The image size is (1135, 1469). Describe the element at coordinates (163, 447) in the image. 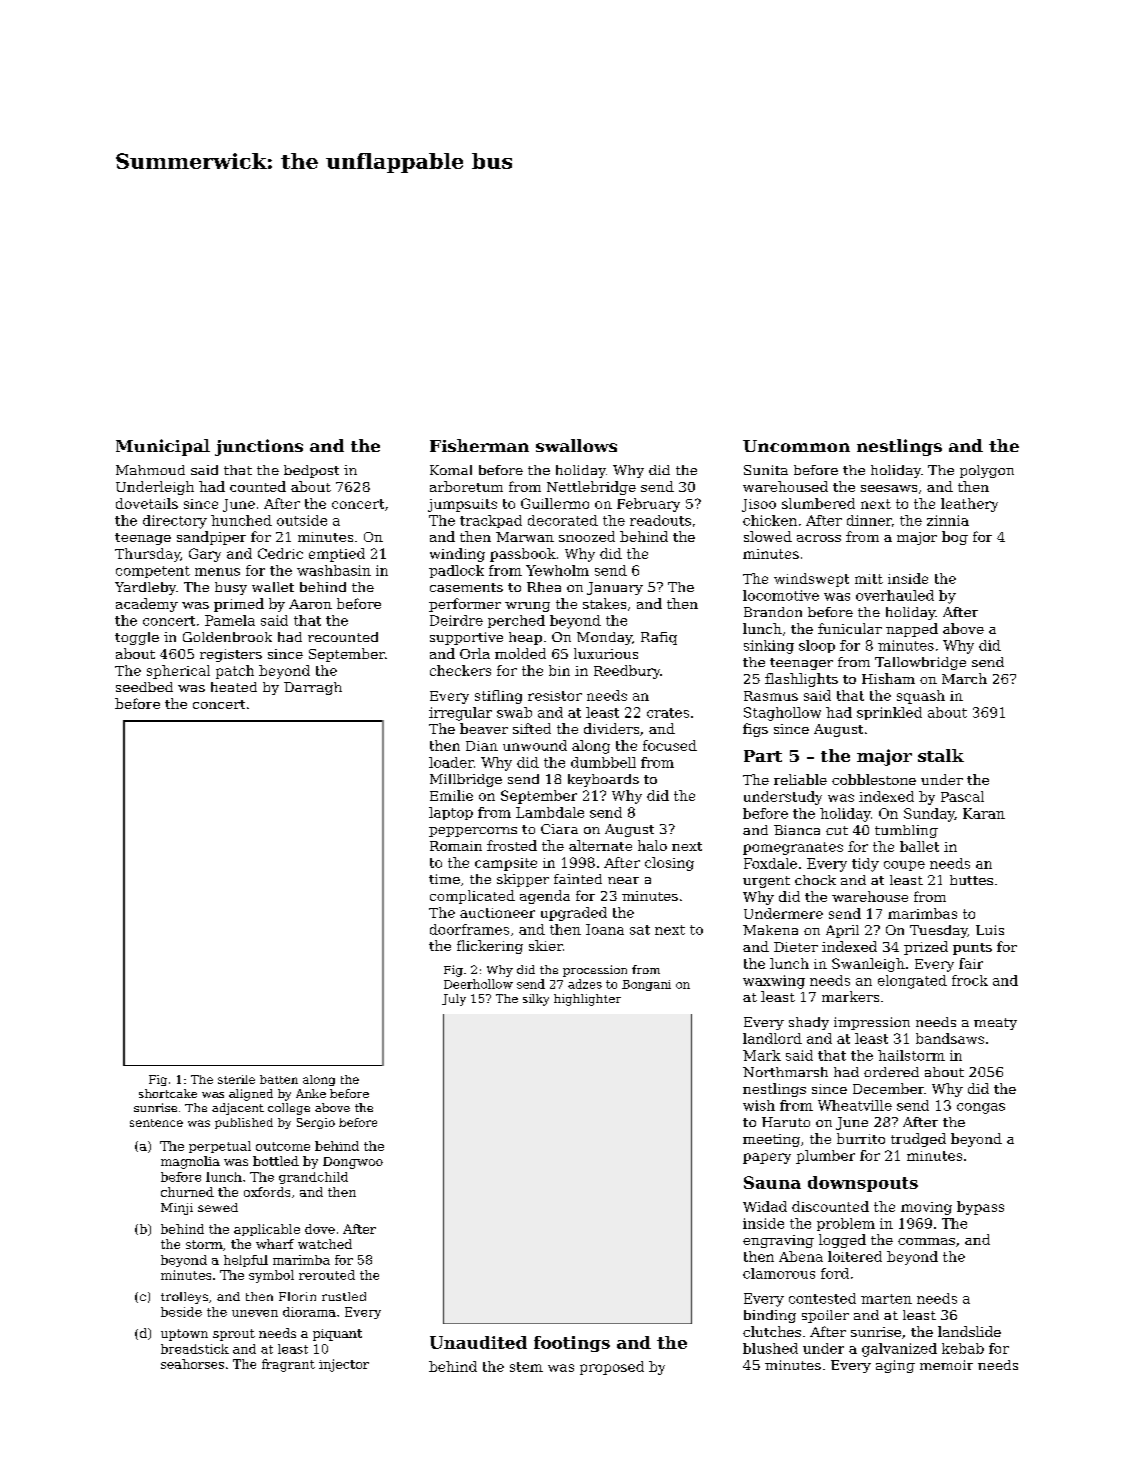

I see `Municipal` at that location.
